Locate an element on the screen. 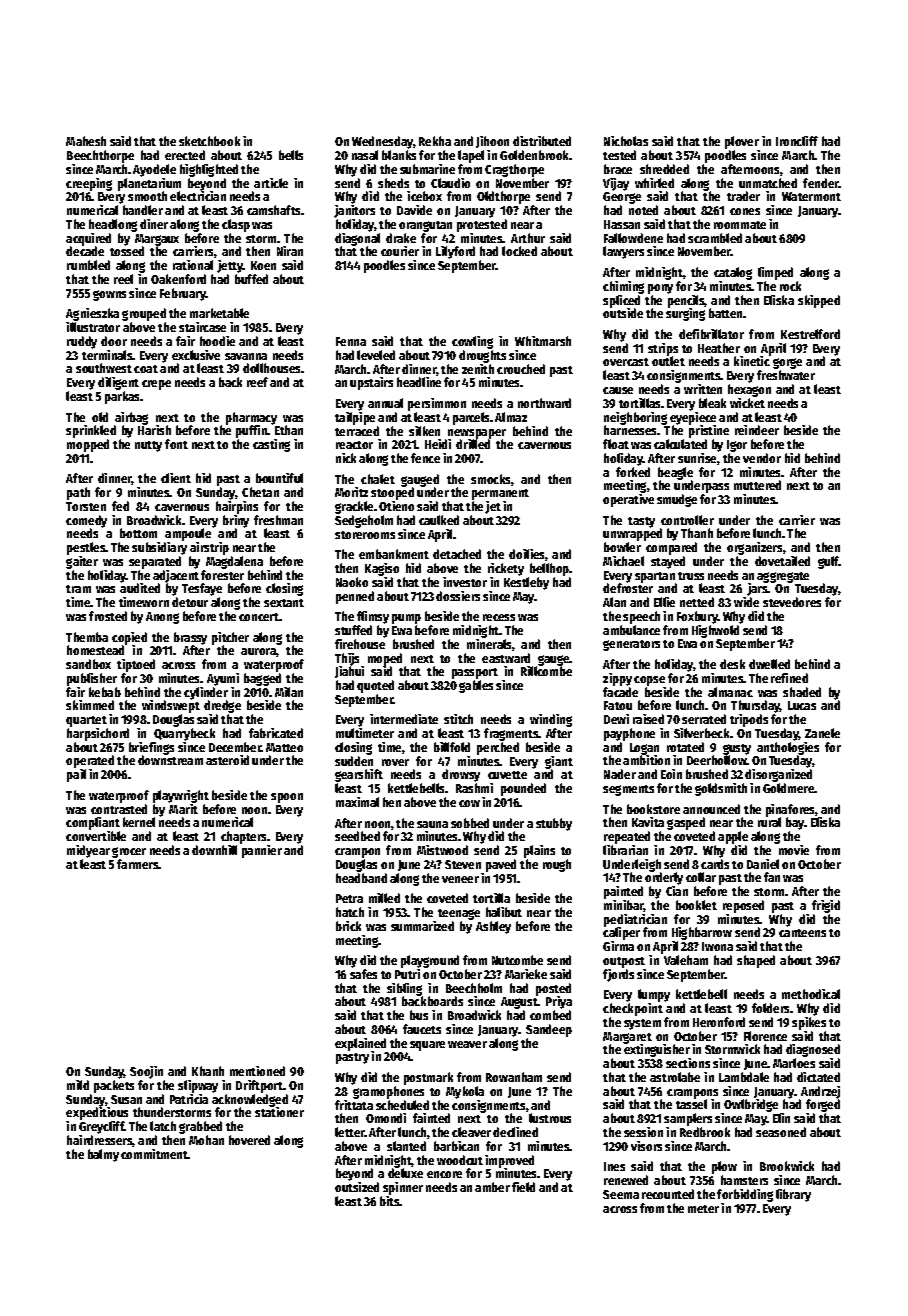 Image resolution: width=908 pixels, height=1316 pixels. nick is located at coordinates (346, 458).
